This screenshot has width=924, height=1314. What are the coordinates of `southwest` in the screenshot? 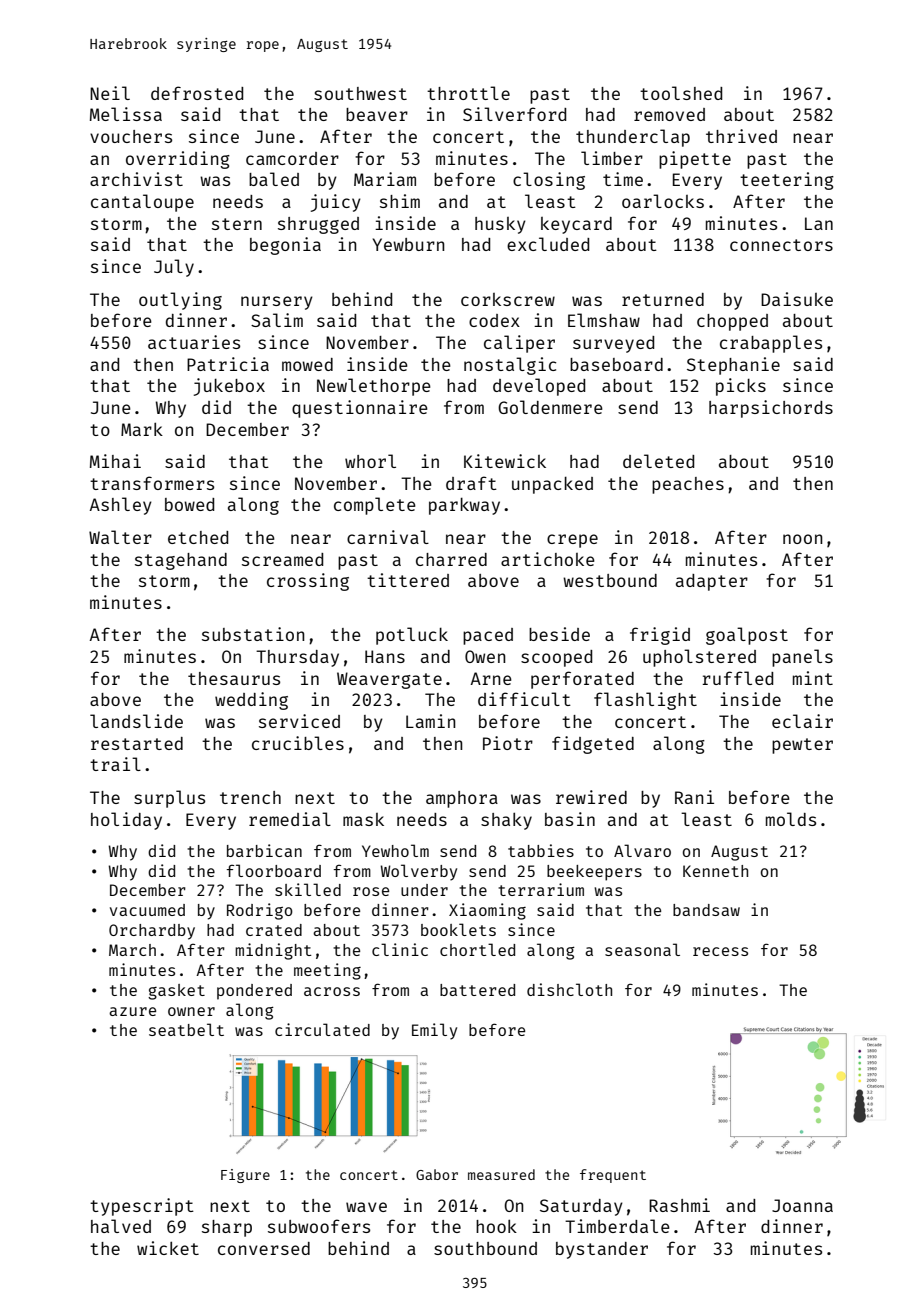 It's located at (360, 93).
